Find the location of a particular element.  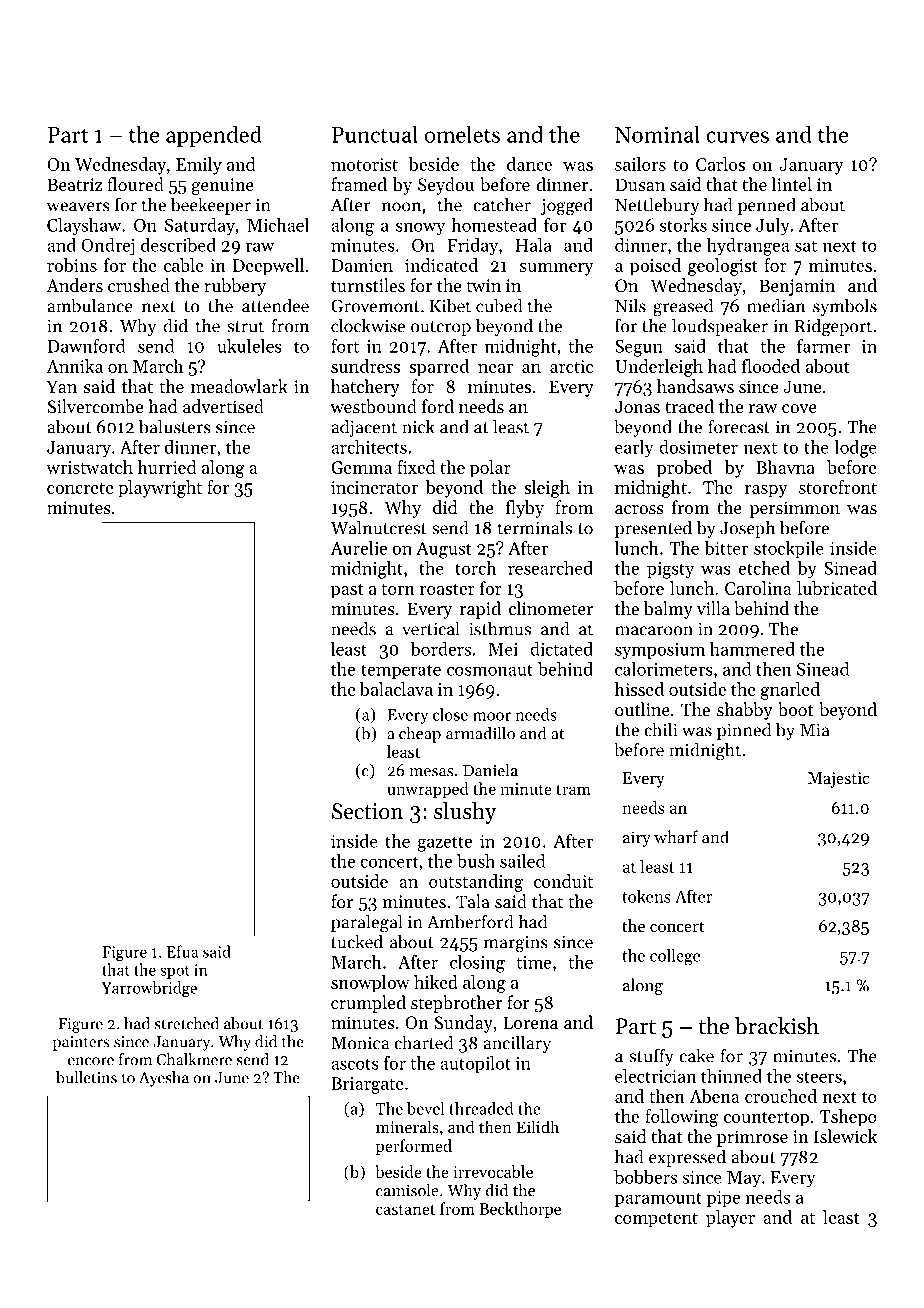

lubricated is located at coordinates (837, 588).
